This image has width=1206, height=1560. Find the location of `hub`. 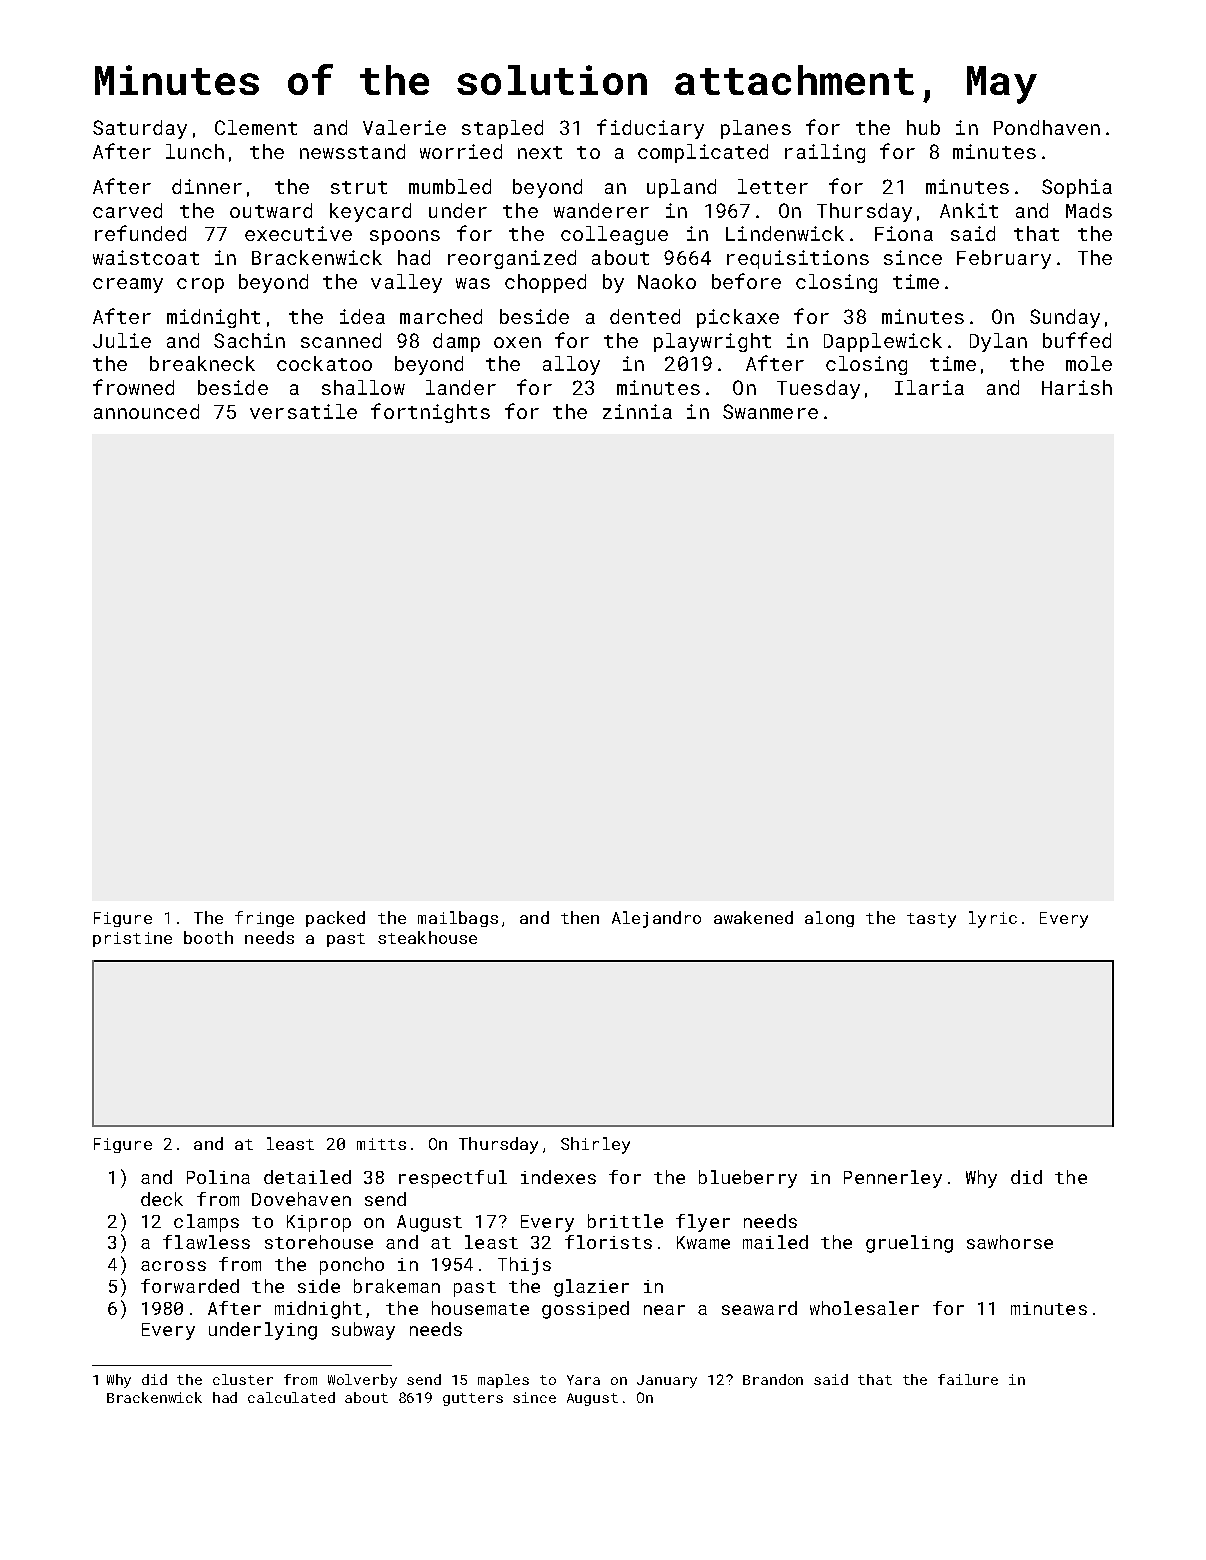

hub is located at coordinates (923, 127).
